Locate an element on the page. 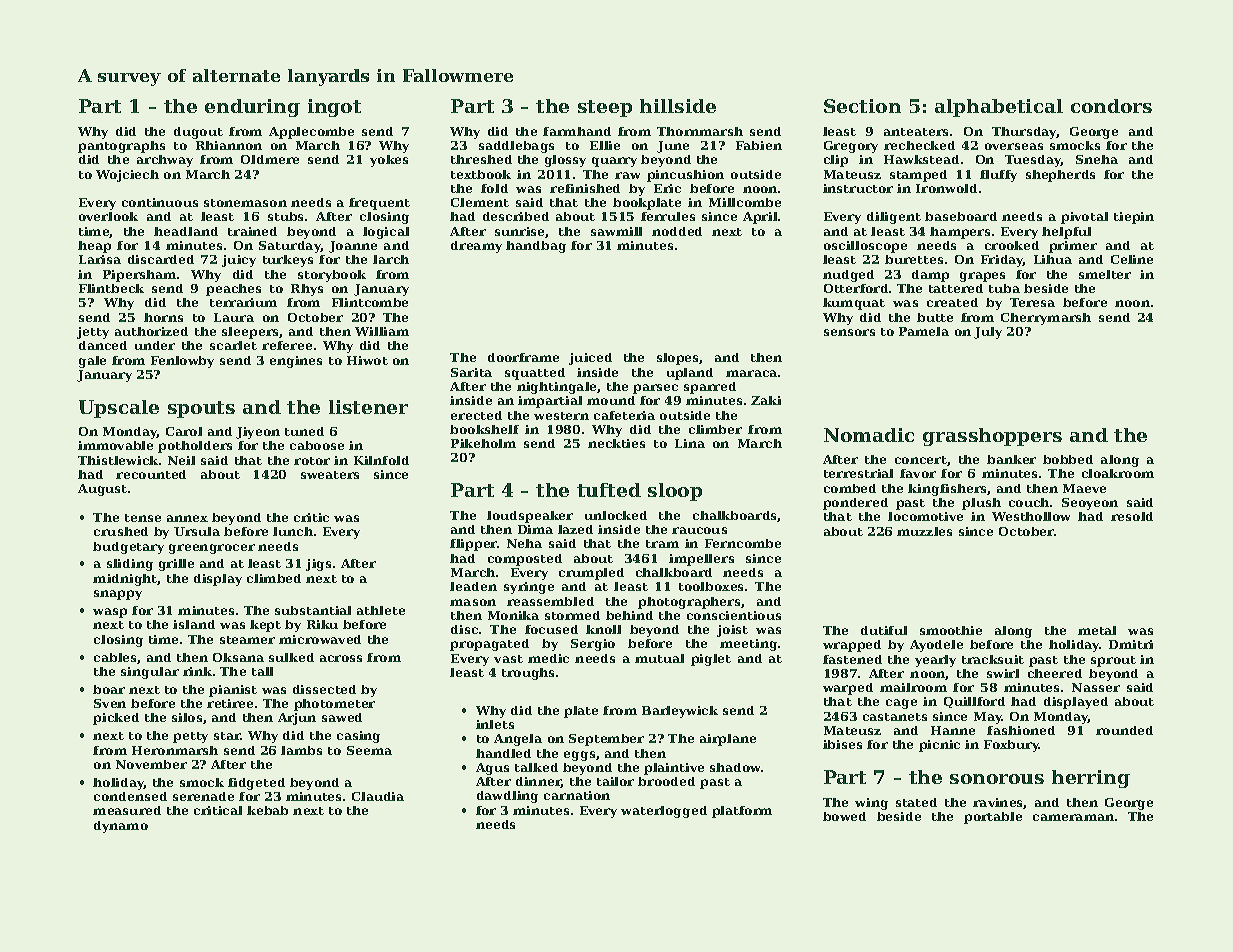 The height and width of the image is (952, 1233). lambs is located at coordinates (301, 750).
